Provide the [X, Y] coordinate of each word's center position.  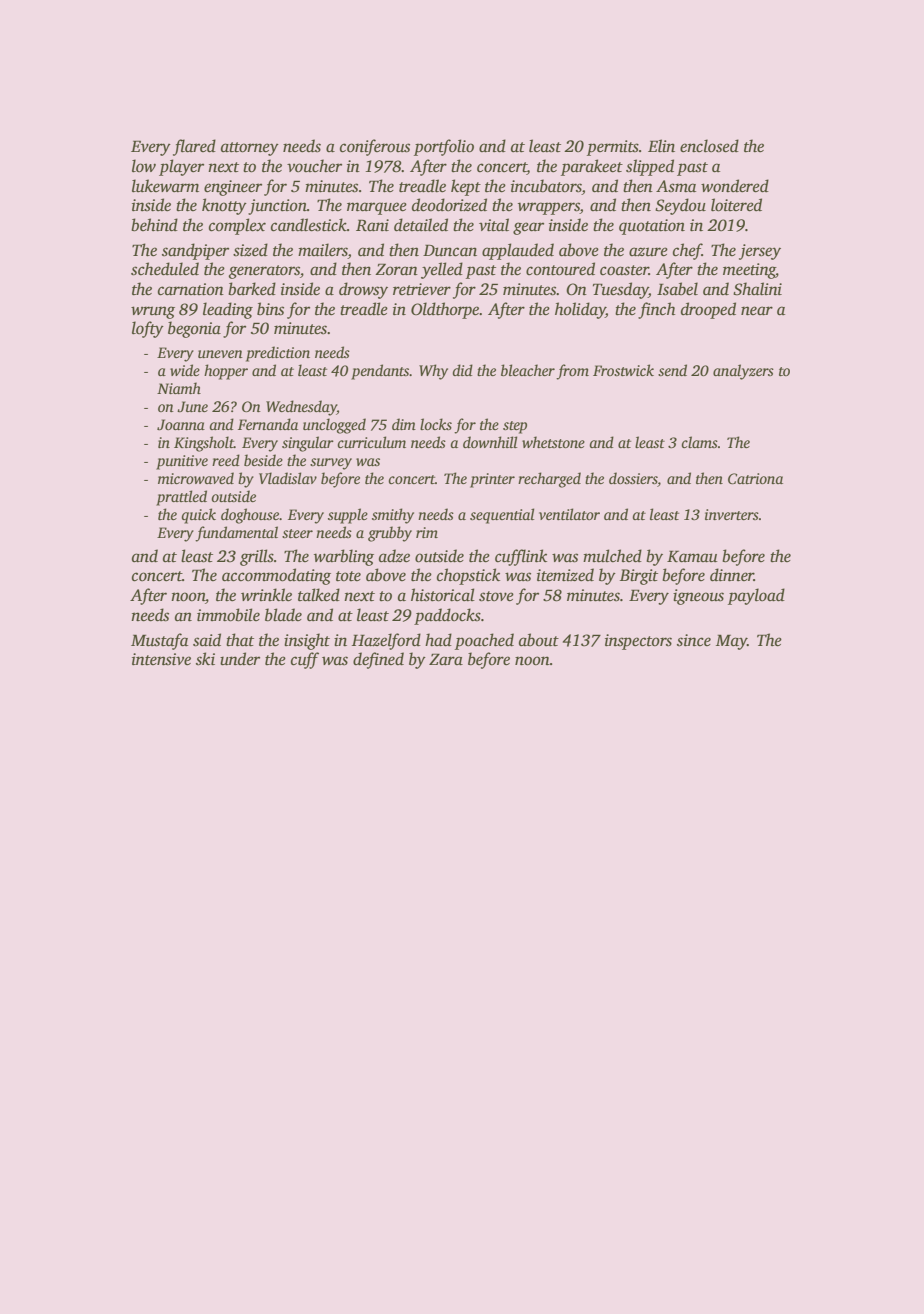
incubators [546, 186]
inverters [732, 514]
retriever [422, 289]
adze [394, 556]
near [757, 311]
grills [257, 557]
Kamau [692, 556]
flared [194, 147]
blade [283, 615]
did [462, 370]
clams [699, 442]
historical [443, 595]
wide [185, 370]
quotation [652, 227]
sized [250, 250]
